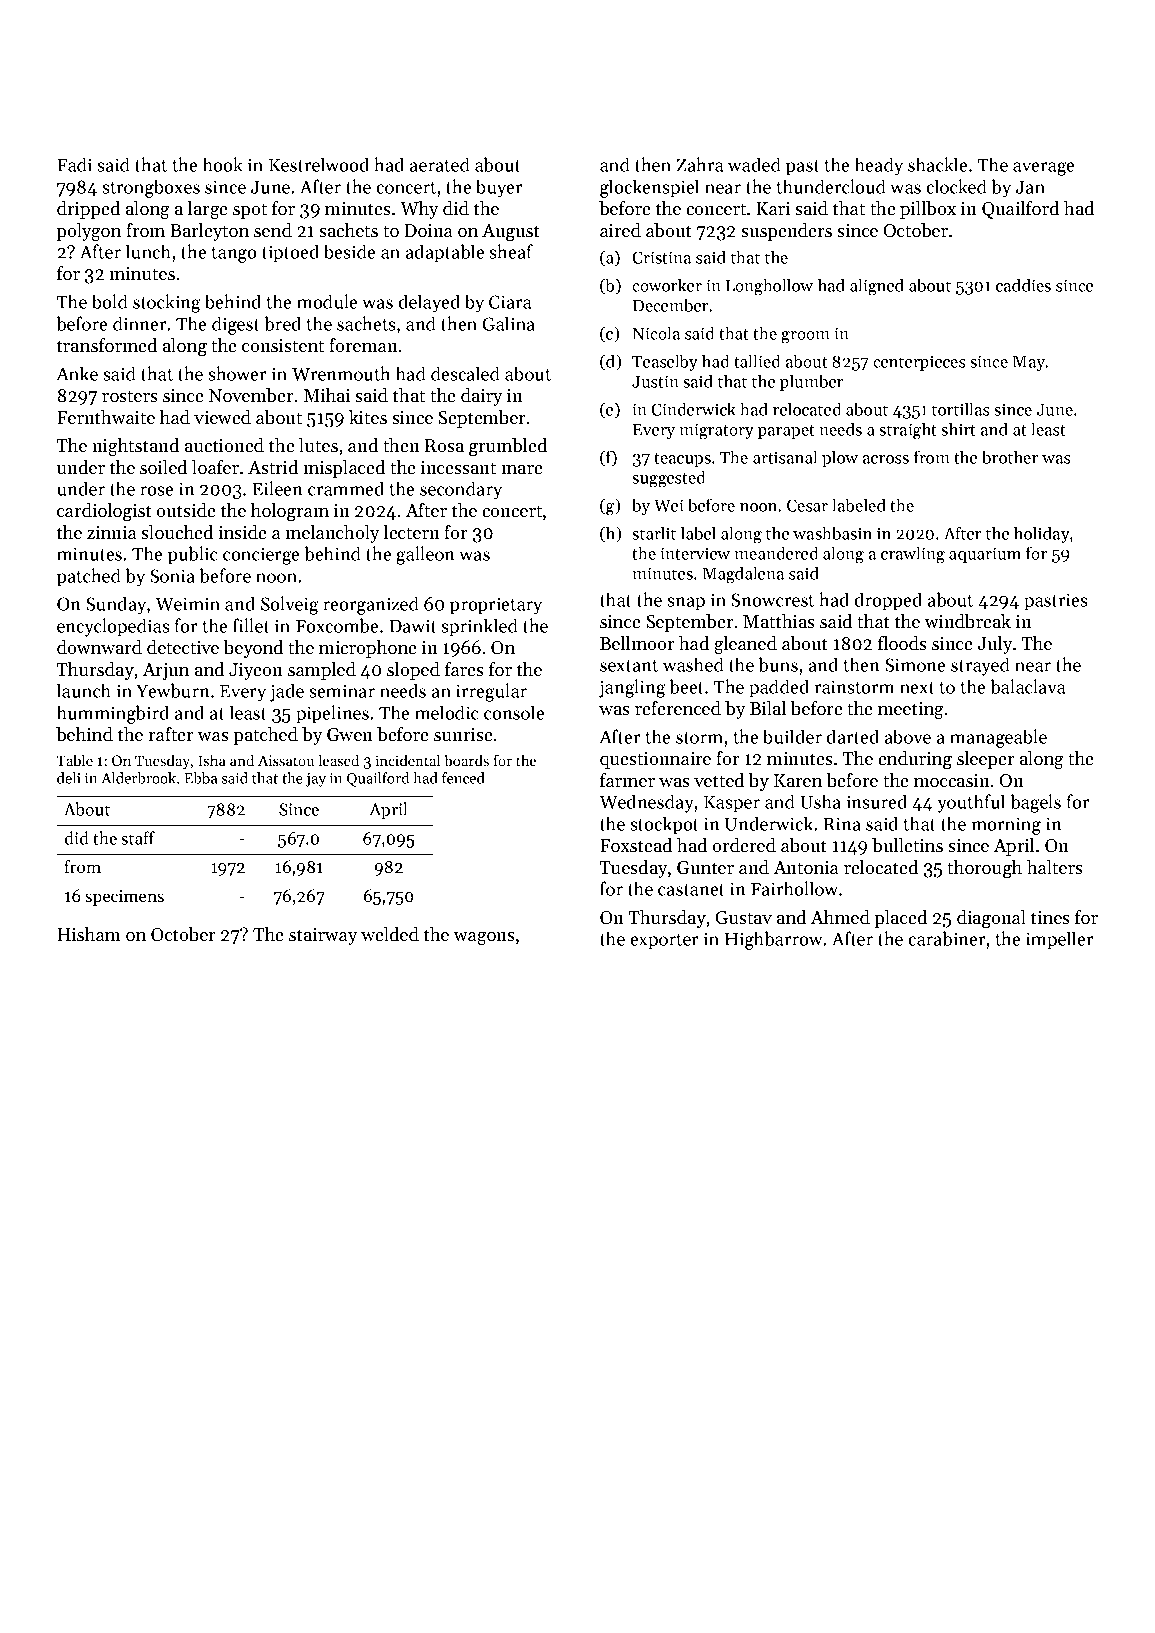 The height and width of the page is (1633, 1155). I want to click on stocking, so click(167, 303).
